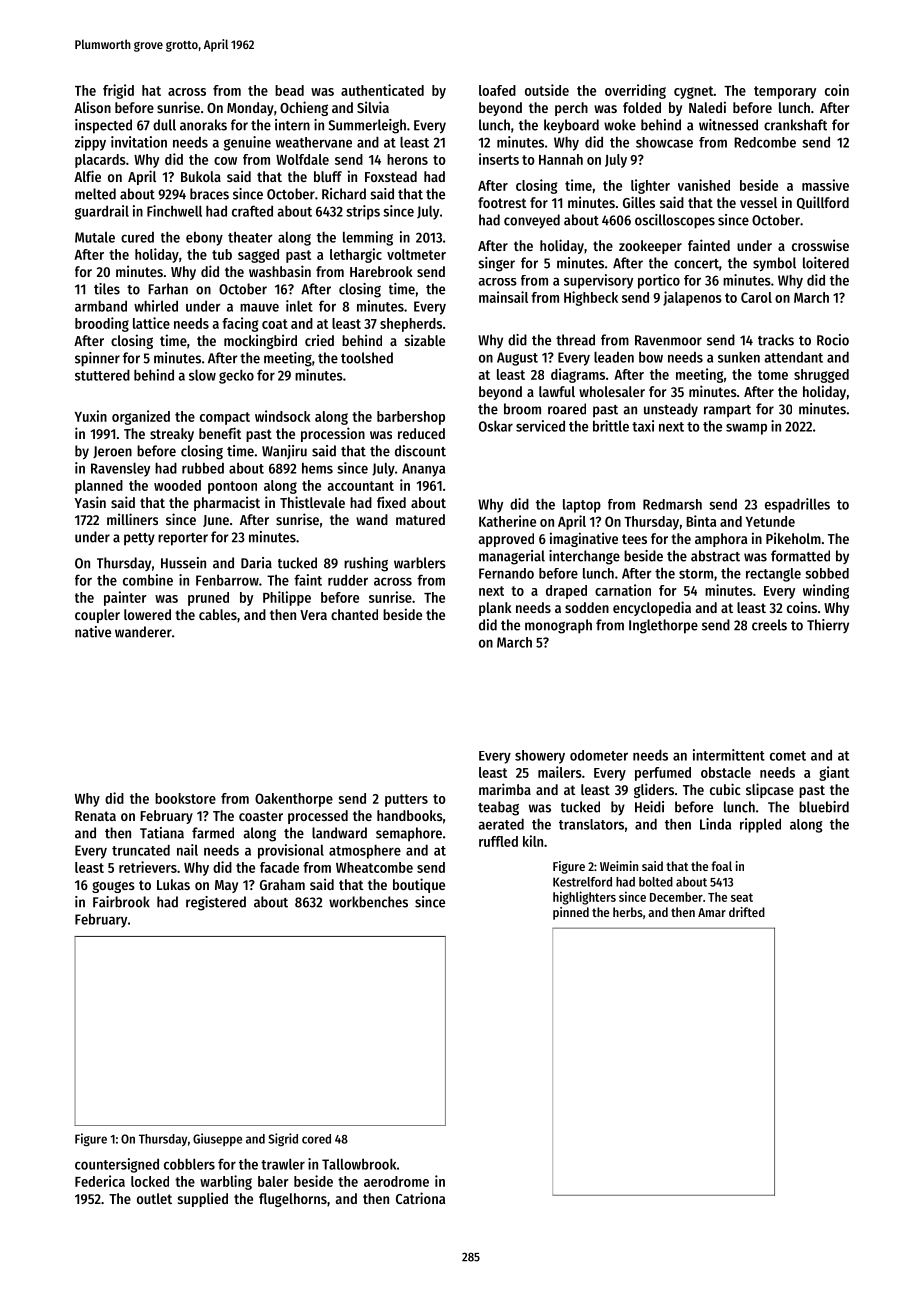 The image size is (924, 1308). I want to click on taxi, so click(643, 426).
